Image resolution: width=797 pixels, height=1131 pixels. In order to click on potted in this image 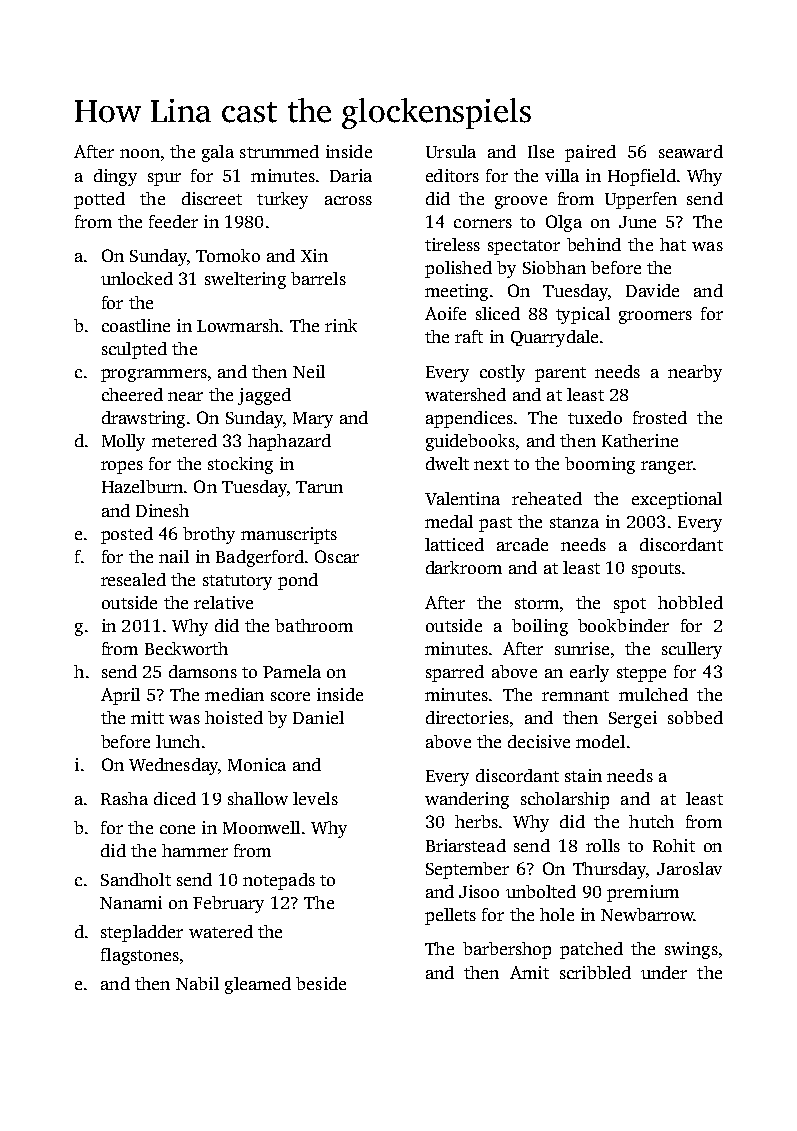, I will do `click(99, 200)`.
